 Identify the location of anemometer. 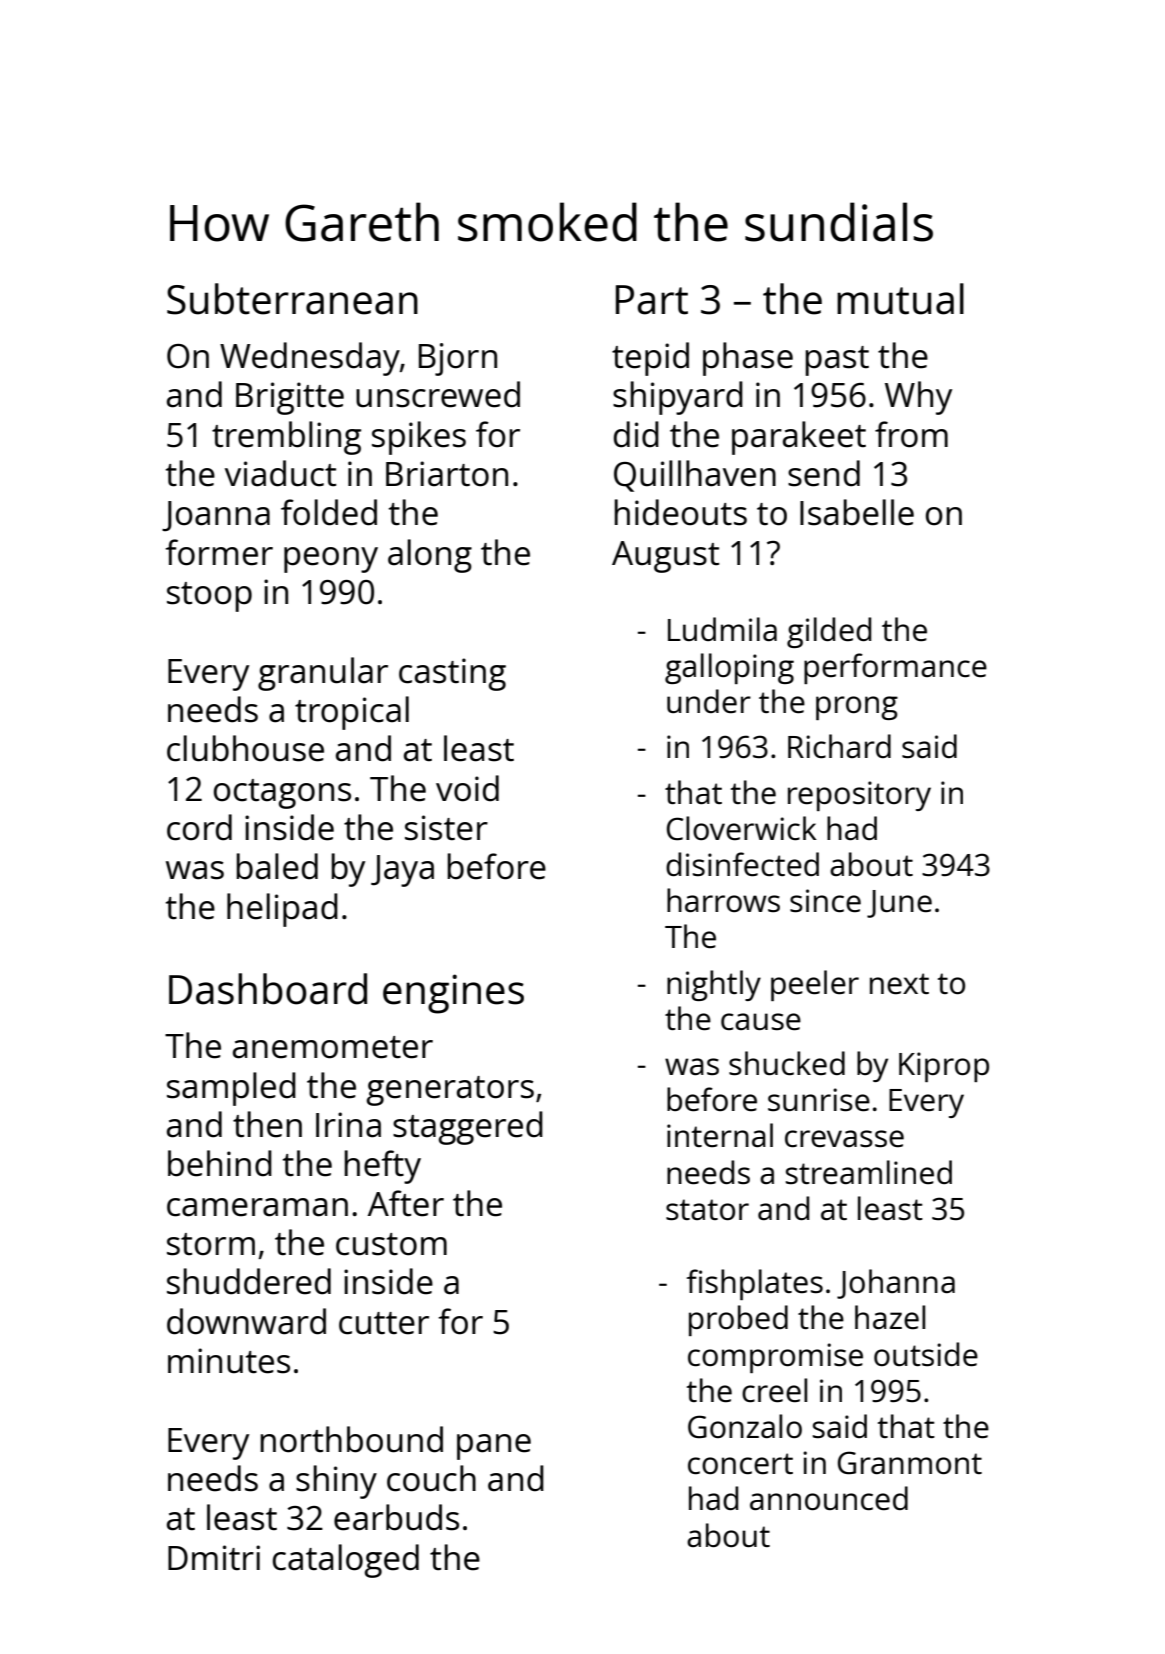
(333, 1047).
